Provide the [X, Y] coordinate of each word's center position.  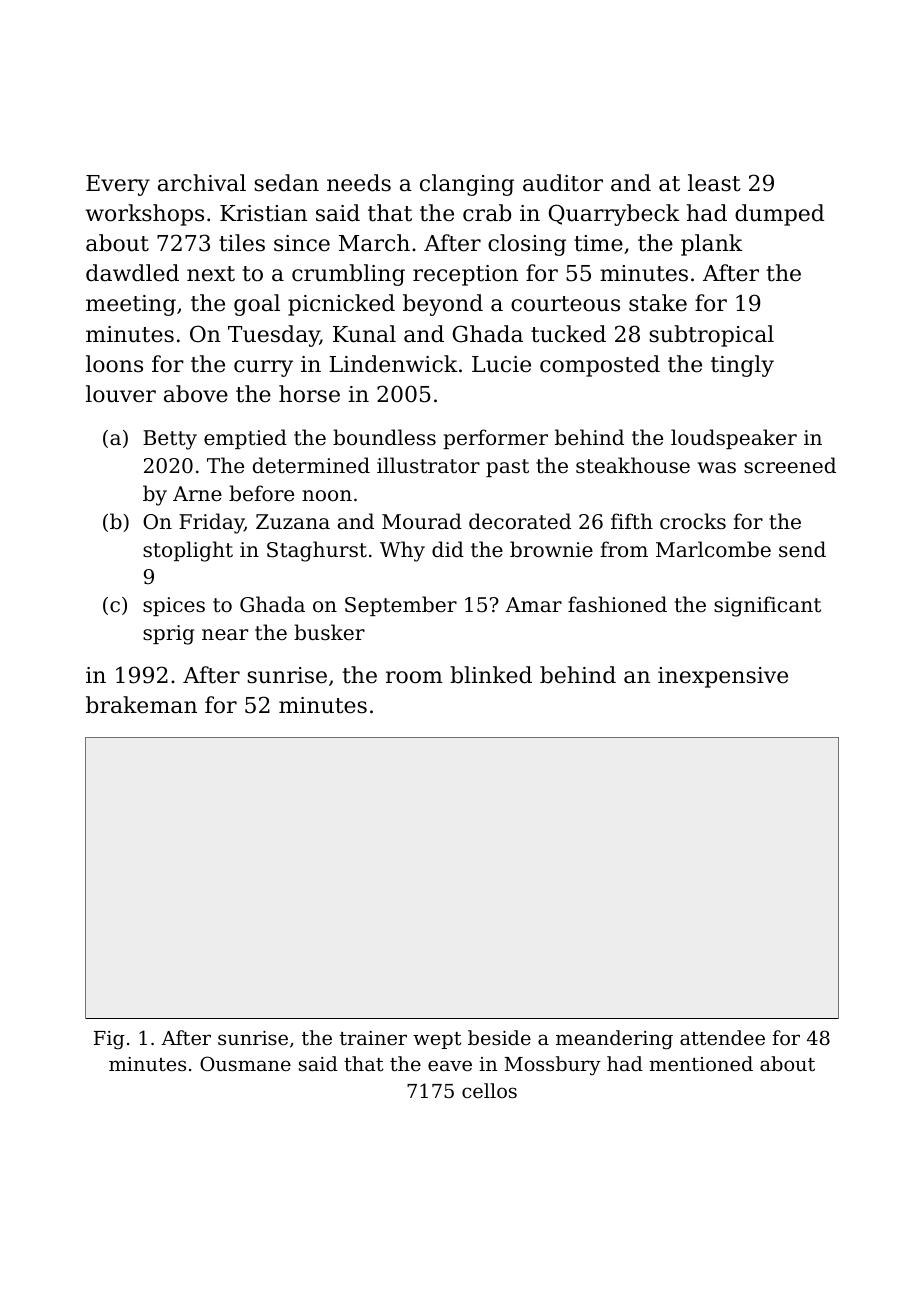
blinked [491, 675]
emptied [245, 439]
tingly [742, 366]
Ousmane [245, 1063]
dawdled [132, 273]
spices [174, 606]
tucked [568, 334]
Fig [109, 1040]
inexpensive [723, 677]
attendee [722, 1037]
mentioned [701, 1063]
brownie [551, 549]
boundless [384, 437]
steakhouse [633, 465]
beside [499, 1037]
